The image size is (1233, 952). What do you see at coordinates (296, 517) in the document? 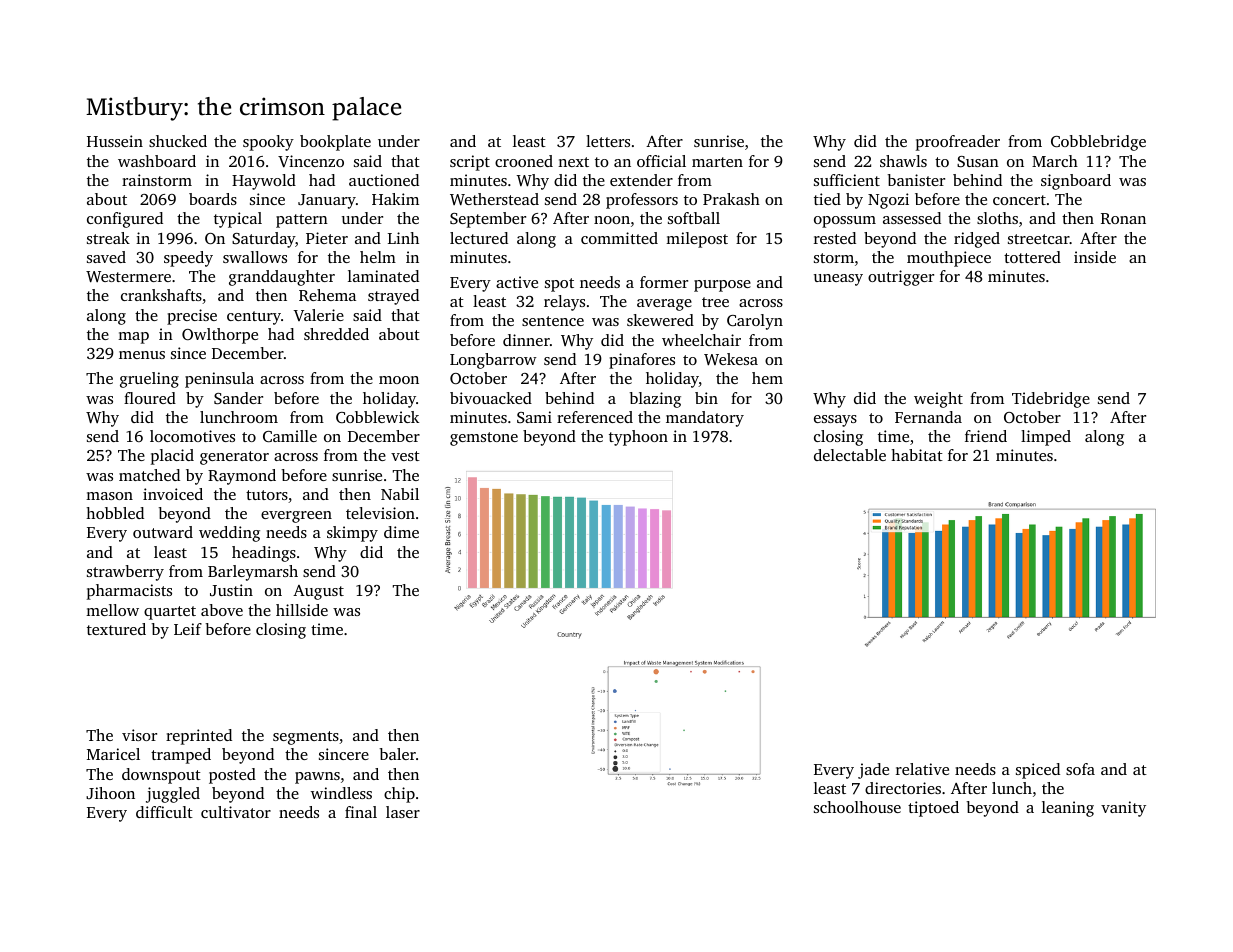
I see `evergreen` at bounding box center [296, 517].
